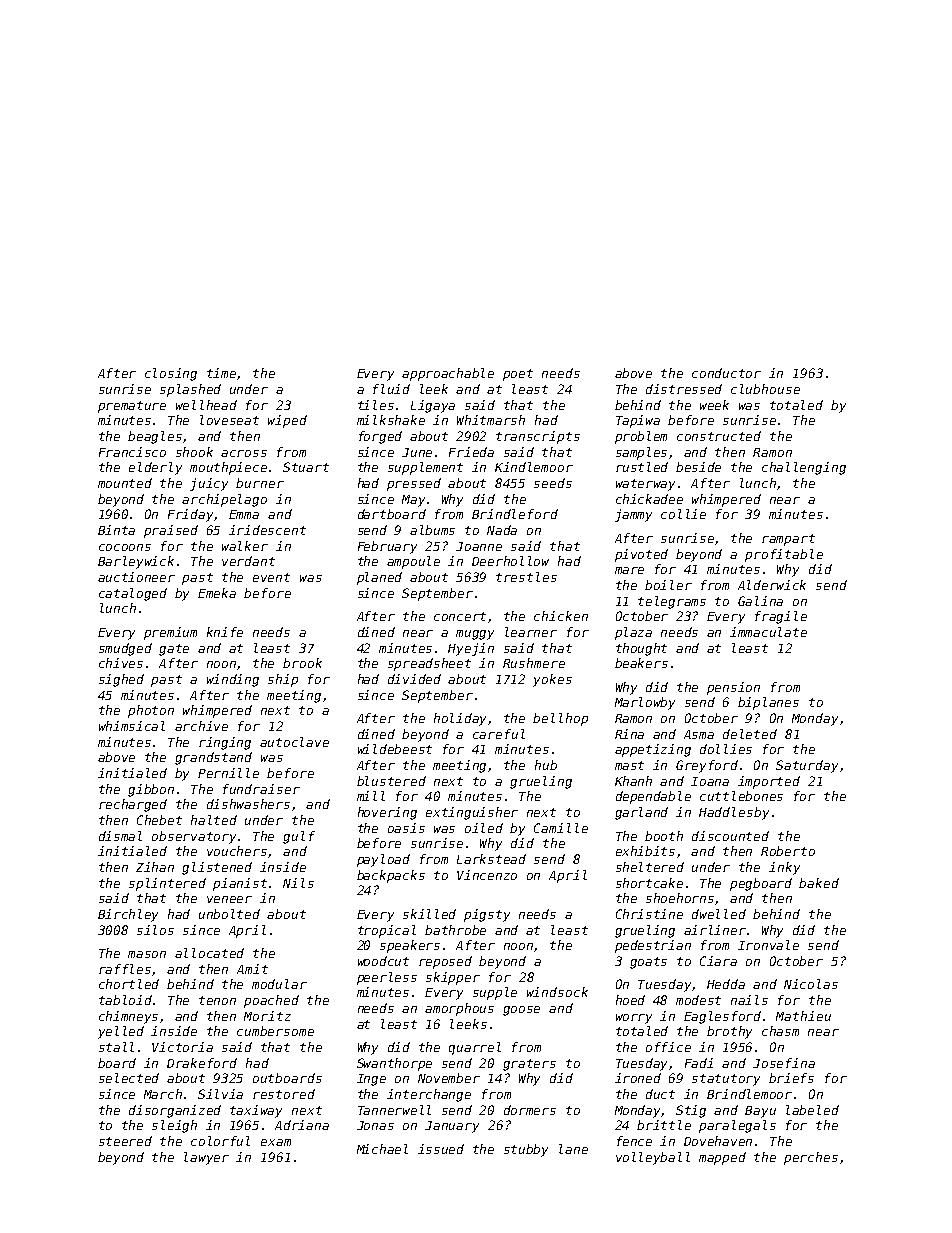 This image has height=1233, width=952. What do you see at coordinates (683, 514) in the image?
I see `collie` at bounding box center [683, 514].
